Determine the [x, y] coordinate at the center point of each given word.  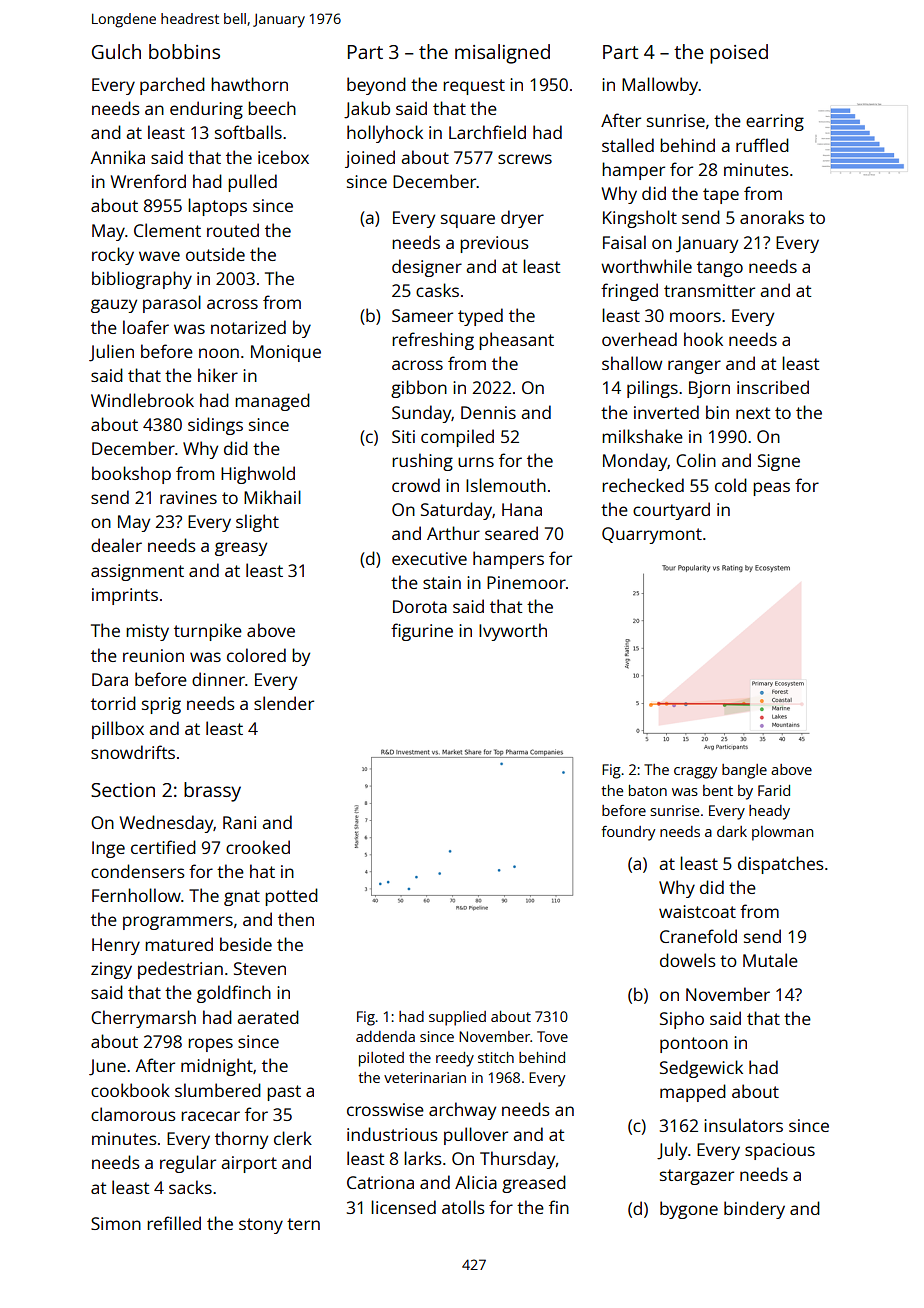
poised [739, 54]
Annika [118, 157]
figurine [422, 632]
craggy [695, 773]
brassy [212, 792]
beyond [376, 86]
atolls [463, 1207]
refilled [174, 1223]
